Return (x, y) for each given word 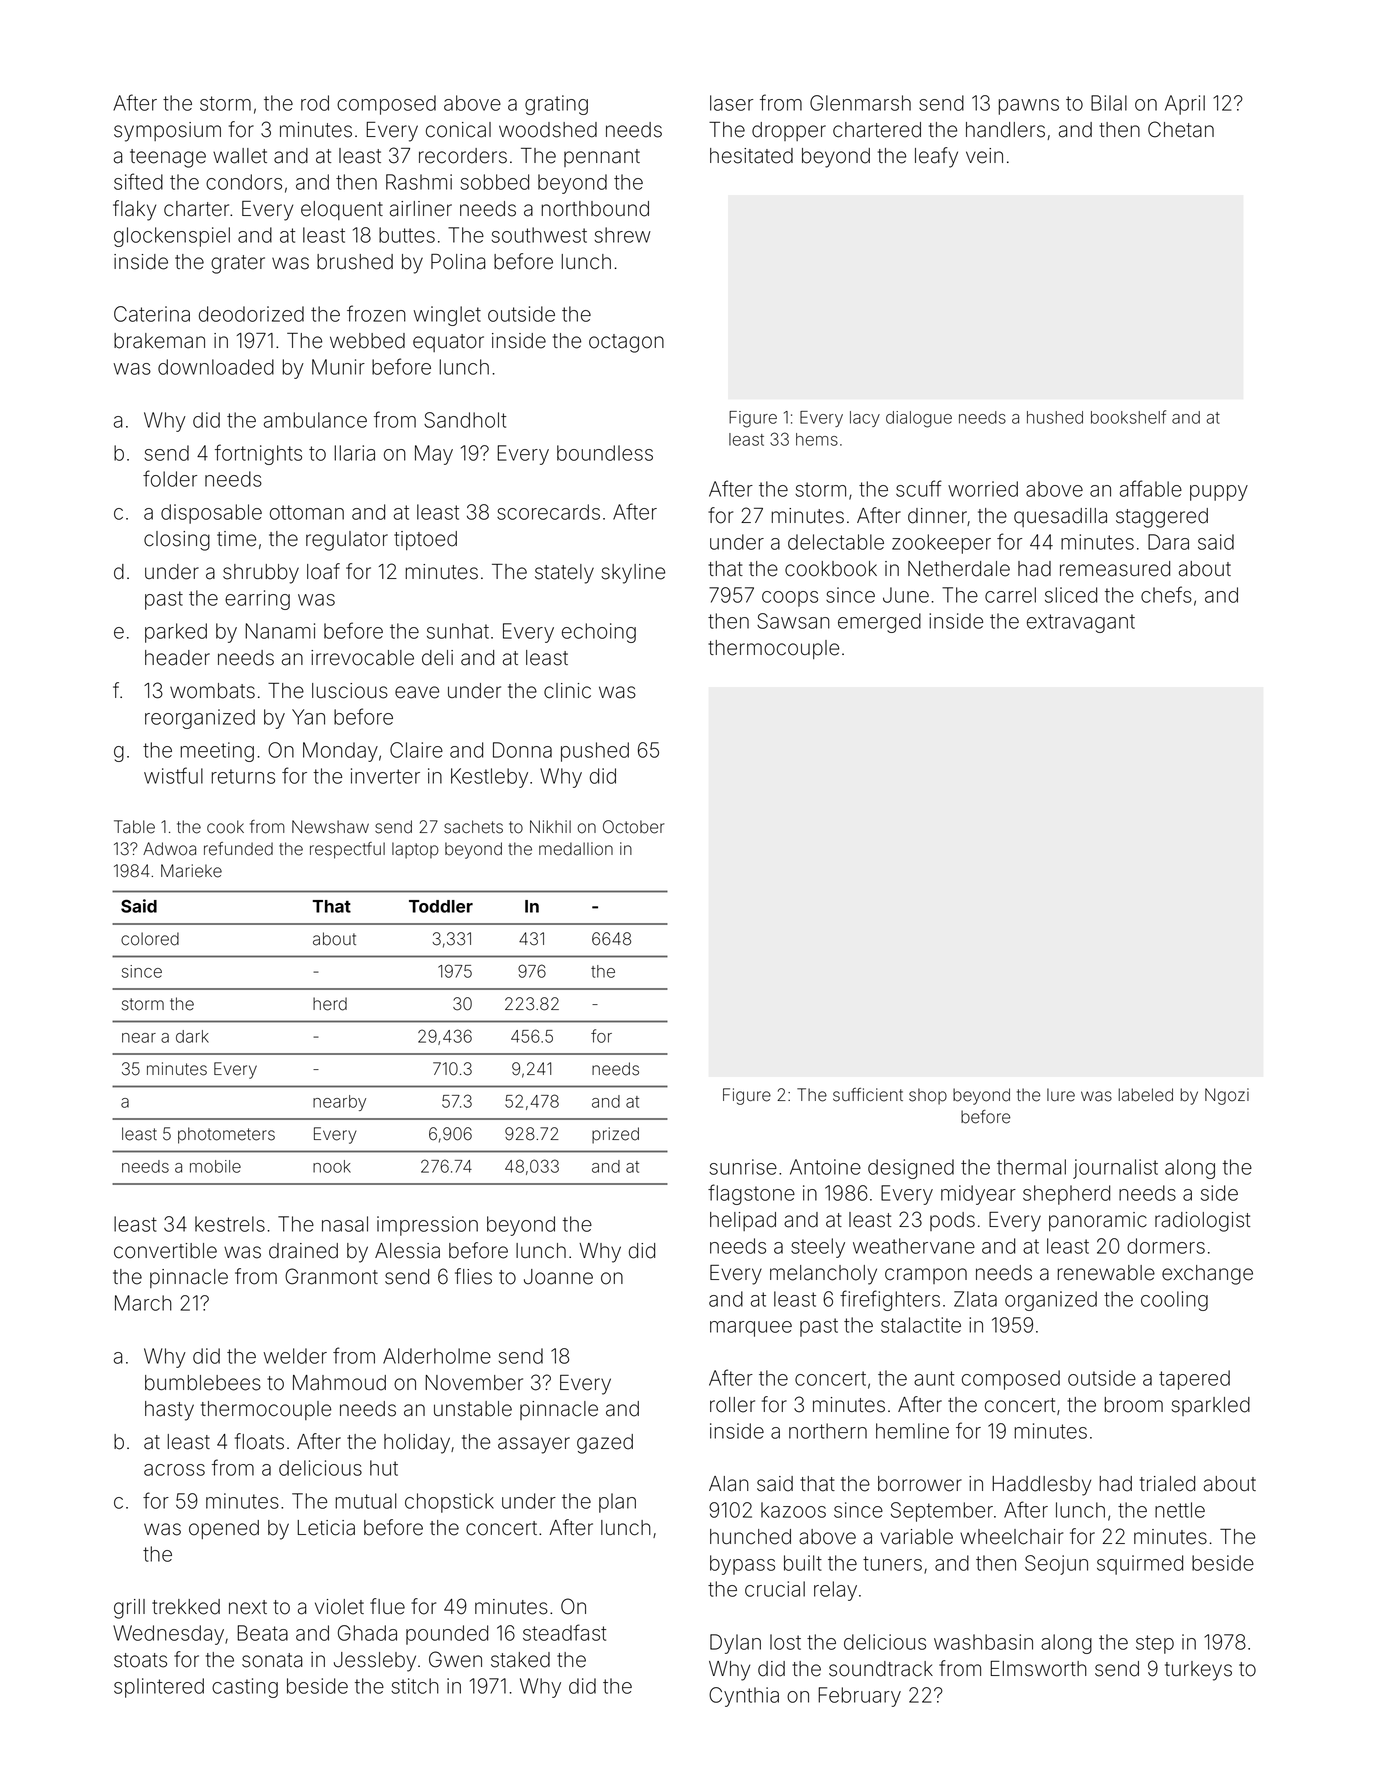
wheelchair (1011, 1537)
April (1185, 105)
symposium (167, 132)
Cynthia (744, 1697)
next (248, 1607)
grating (556, 105)
